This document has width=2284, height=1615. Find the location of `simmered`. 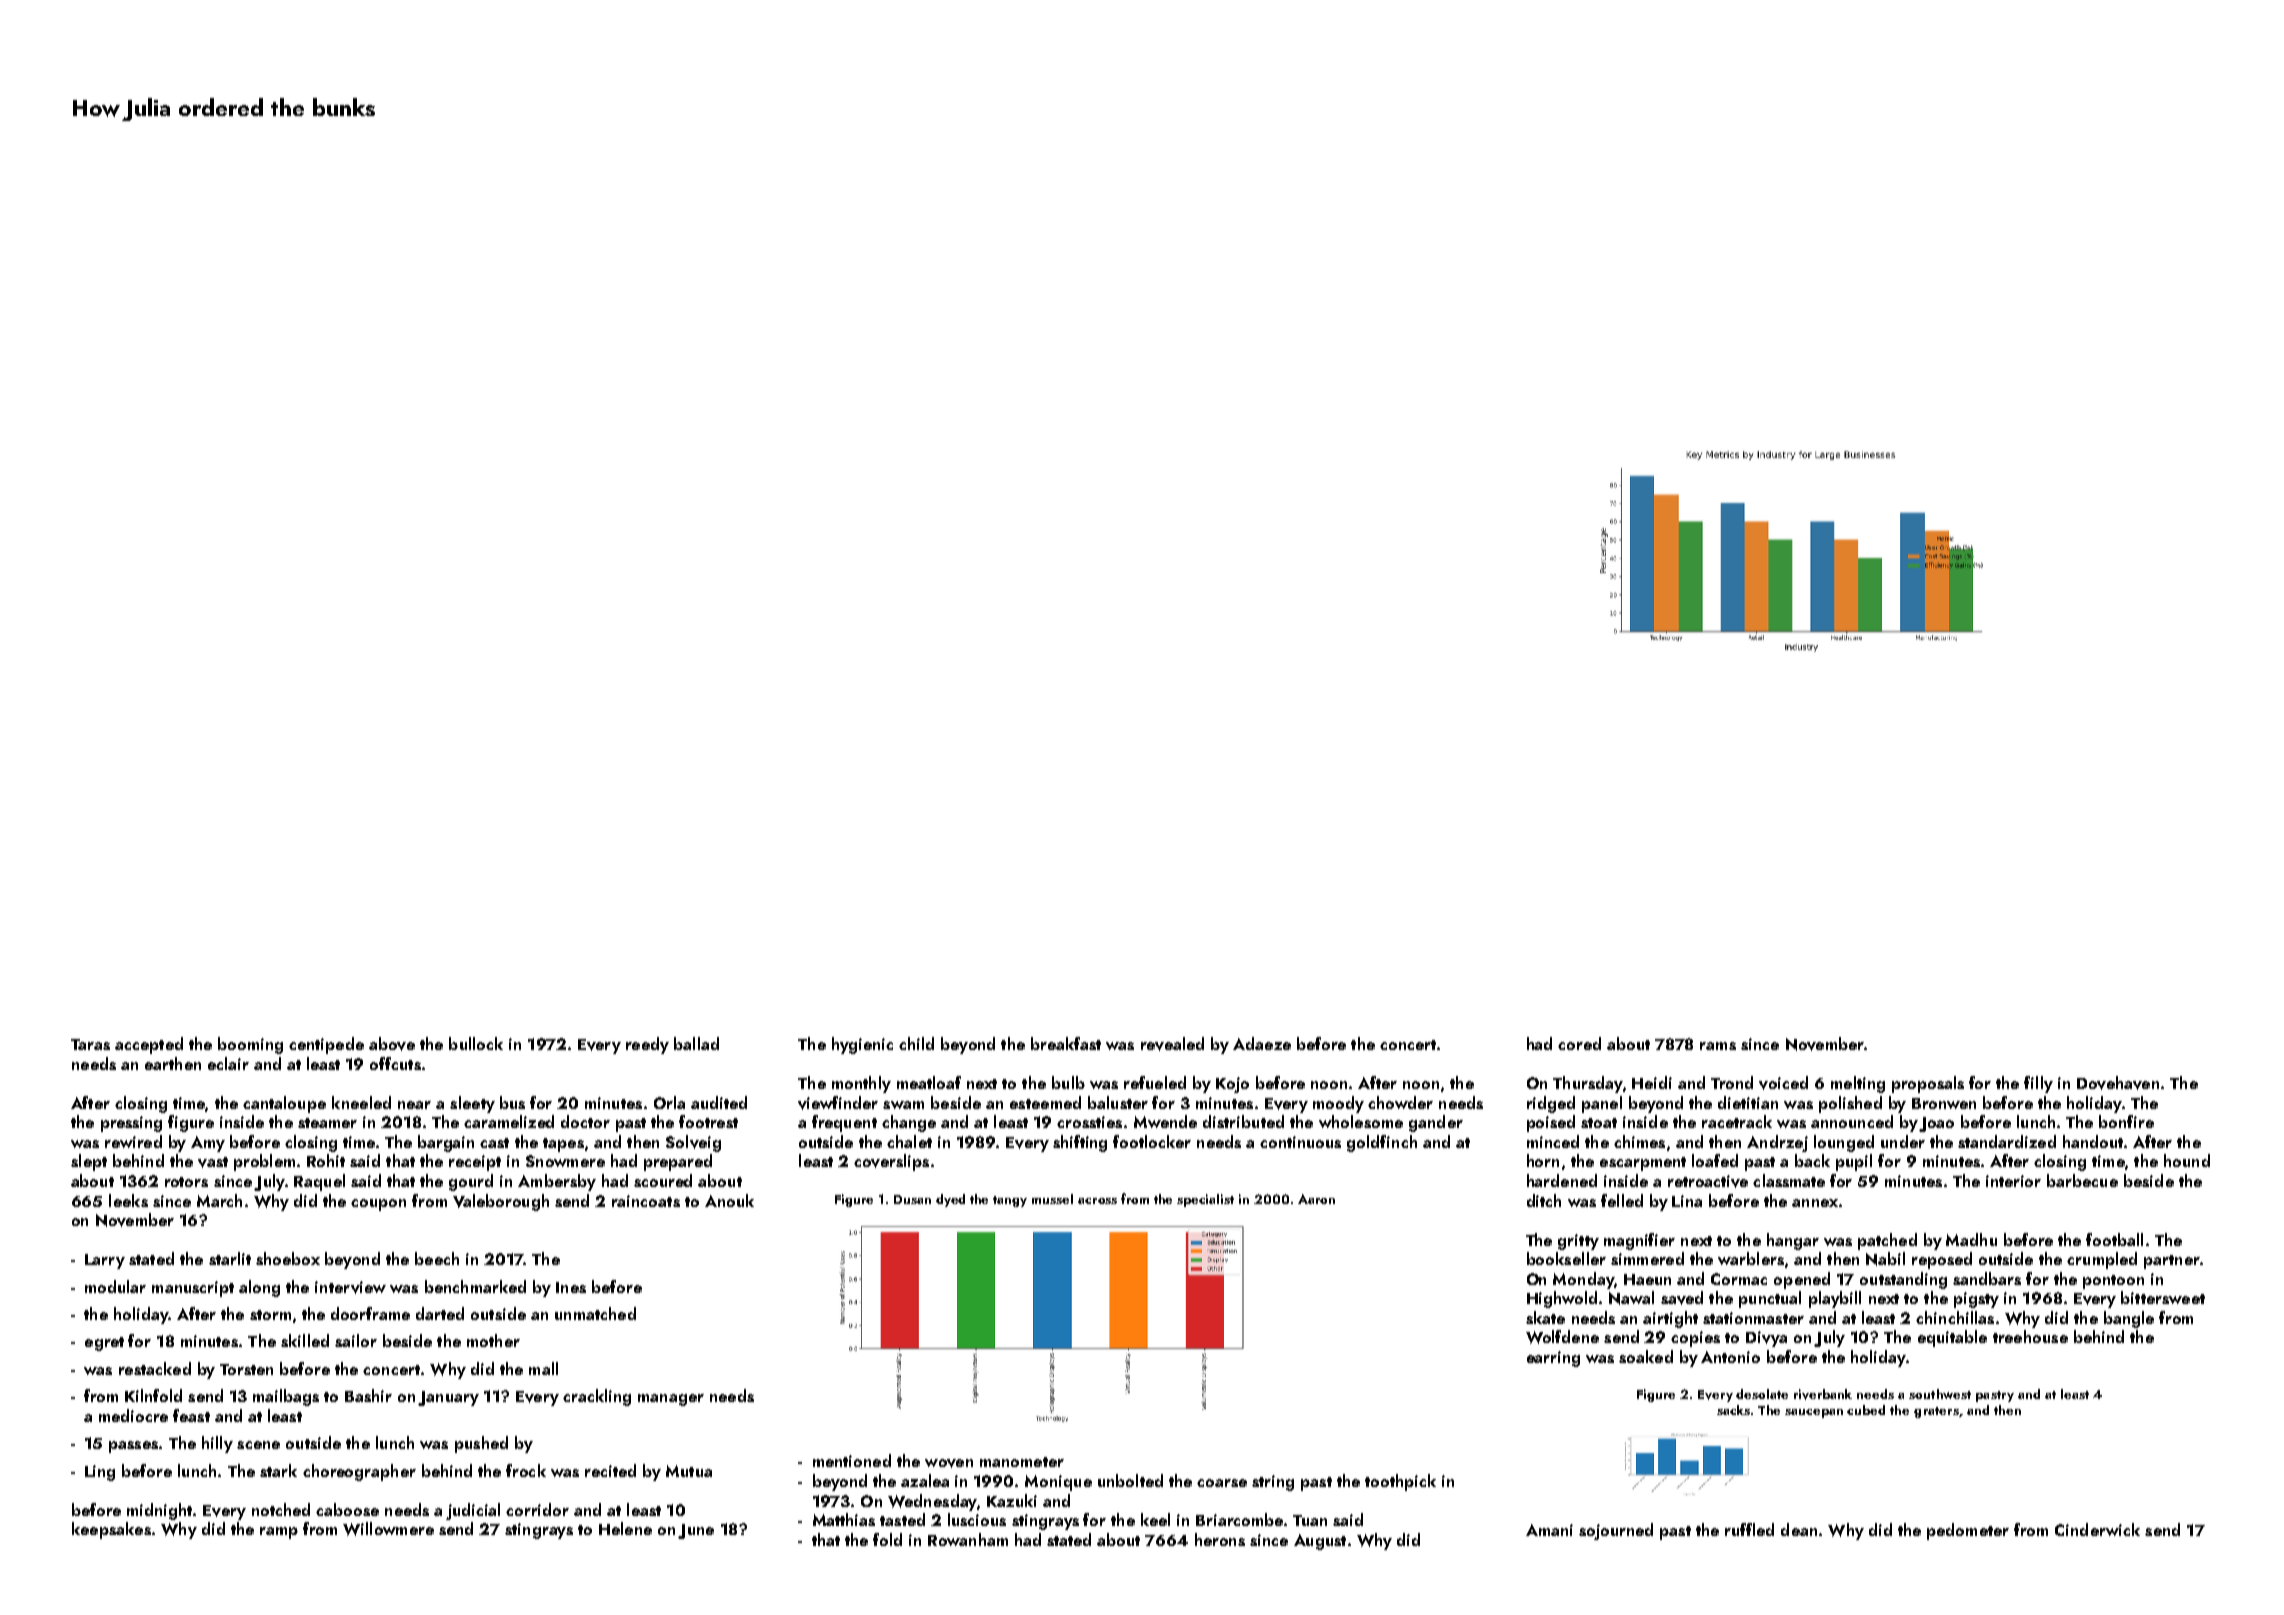

simmered is located at coordinates (1647, 1258).
